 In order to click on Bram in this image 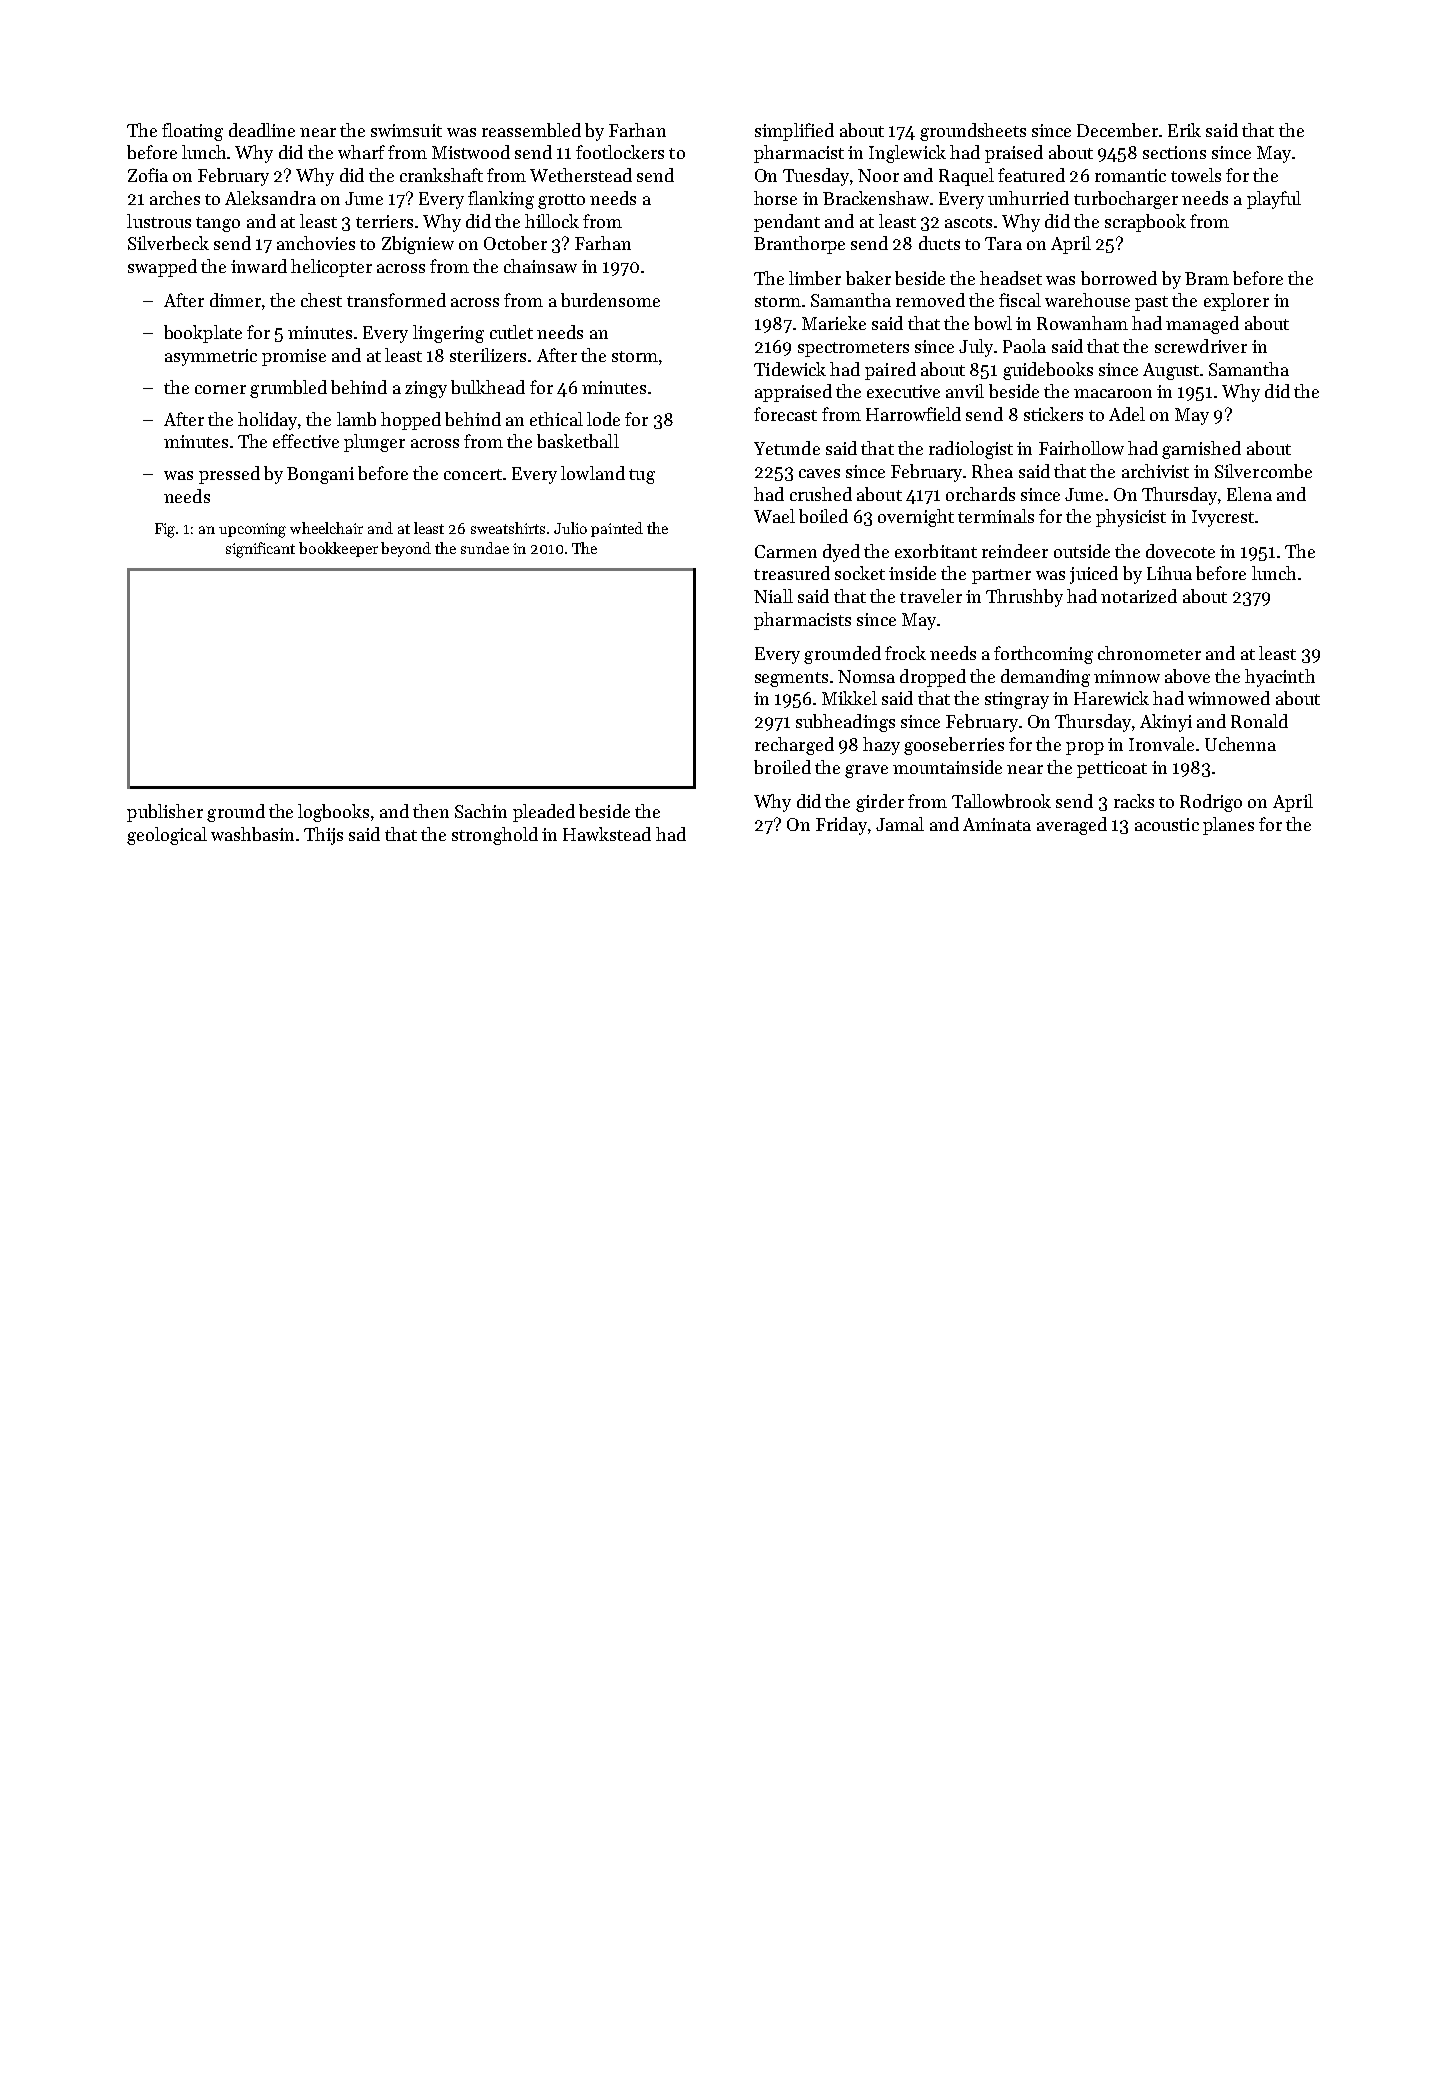, I will do `click(1207, 278)`.
